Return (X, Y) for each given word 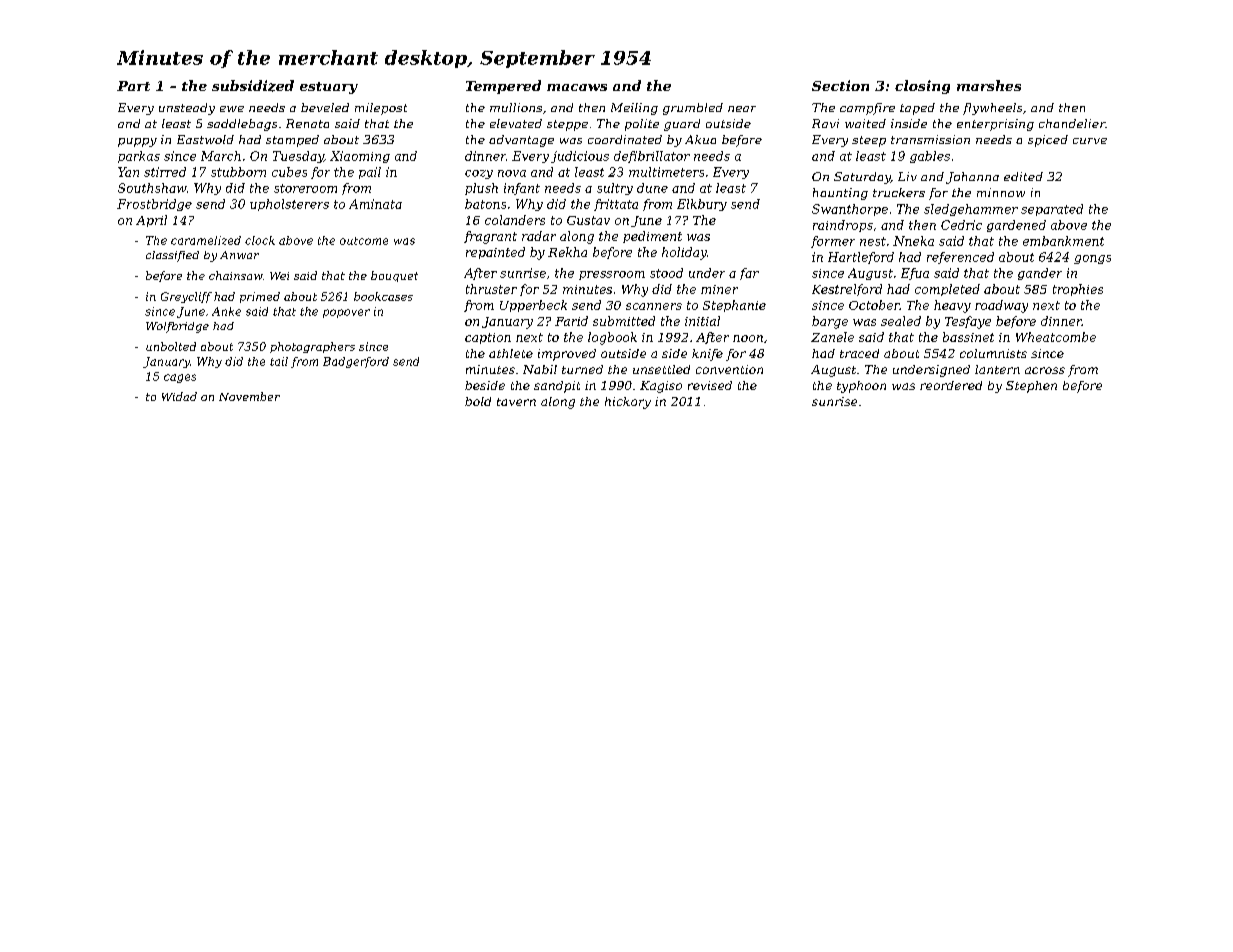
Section (840, 85)
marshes (989, 85)
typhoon (861, 387)
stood (666, 273)
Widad (179, 396)
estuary (329, 88)
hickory (628, 403)
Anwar (239, 255)
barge (830, 322)
